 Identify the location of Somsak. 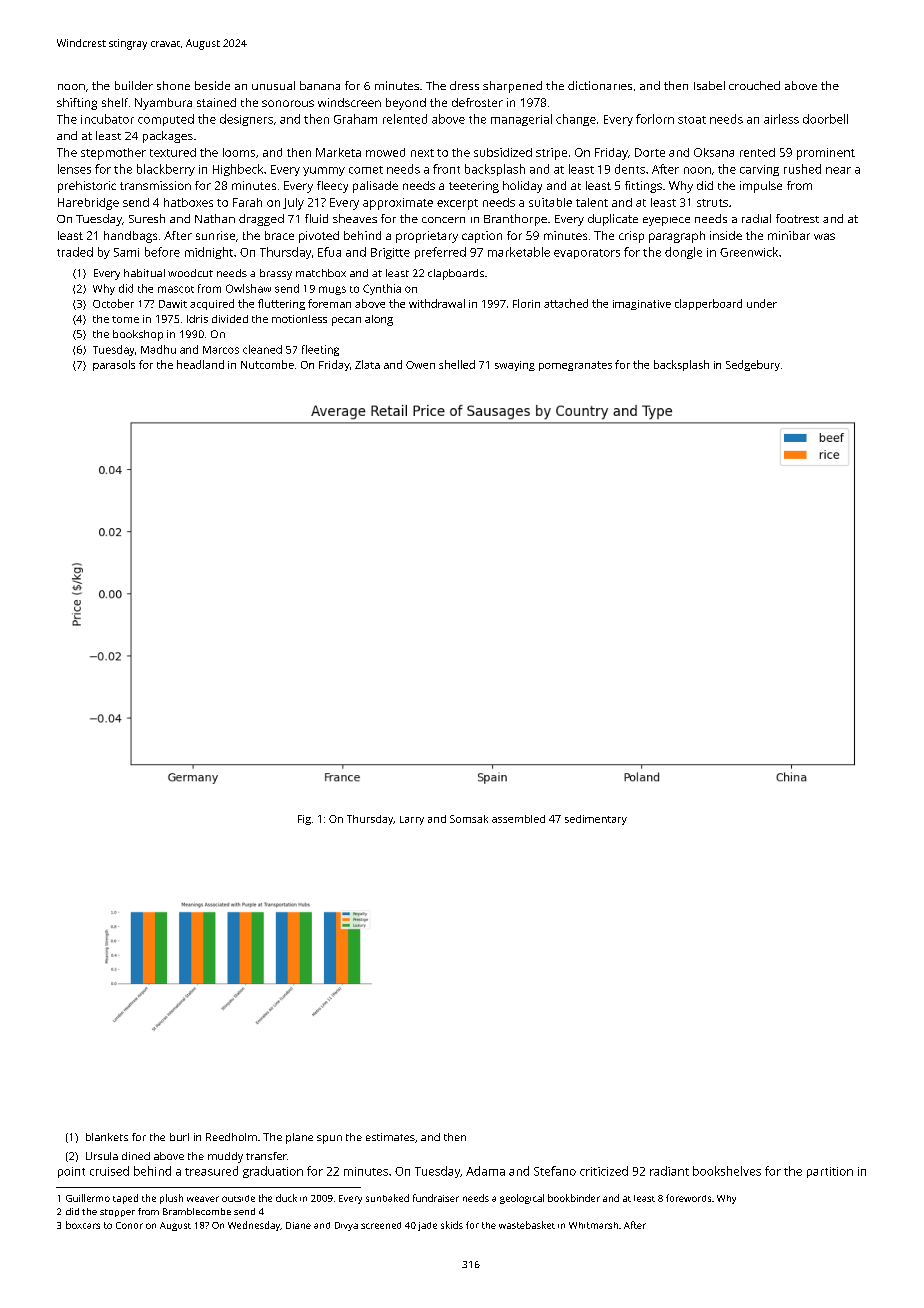
(469, 819).
